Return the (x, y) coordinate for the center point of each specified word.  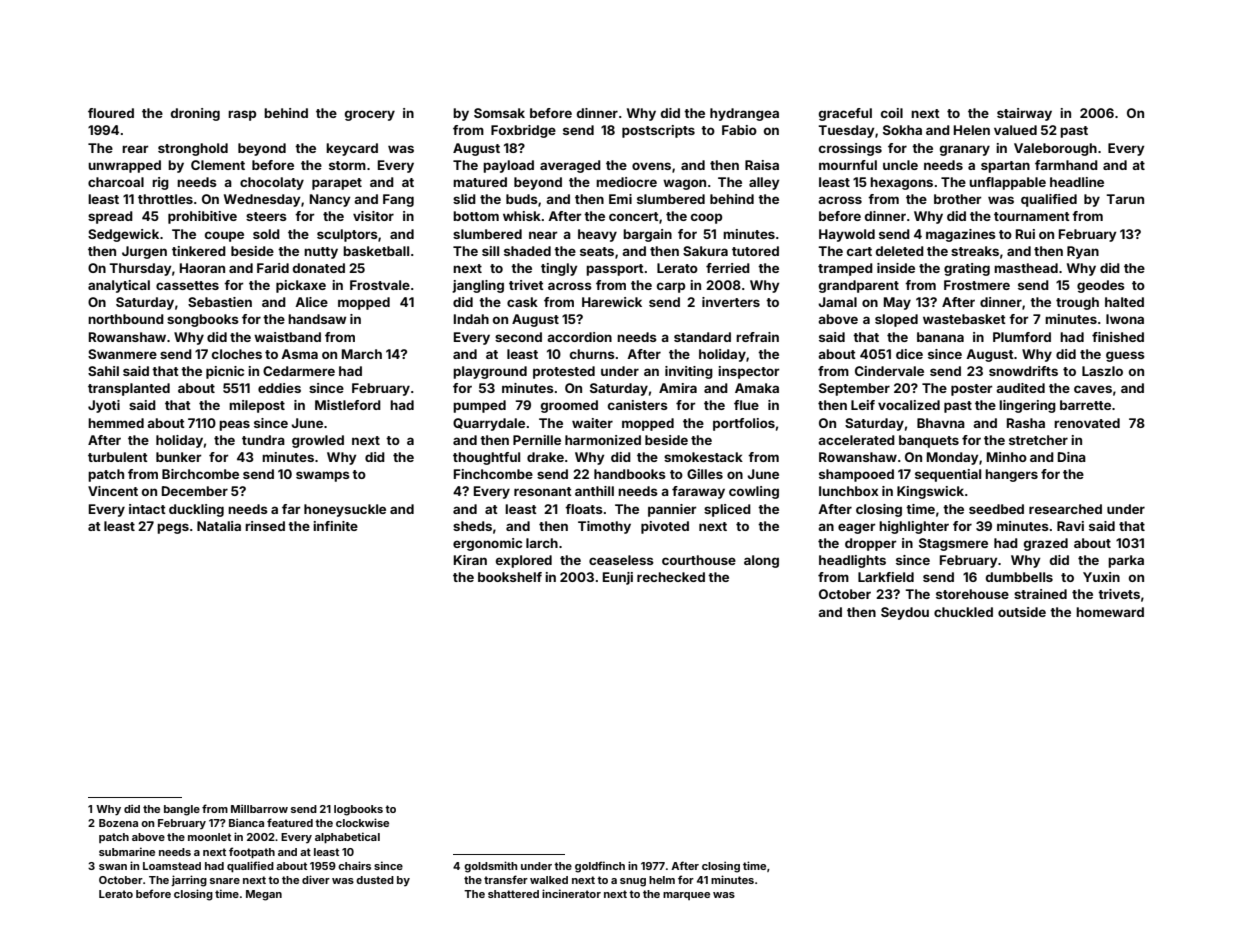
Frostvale (380, 285)
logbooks (358, 810)
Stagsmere (953, 544)
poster (972, 390)
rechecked (671, 577)
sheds (472, 526)
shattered (513, 894)
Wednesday (262, 200)
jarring (189, 881)
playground (490, 372)
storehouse (972, 594)
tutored (755, 251)
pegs (173, 528)
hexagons (901, 183)
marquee (686, 896)
